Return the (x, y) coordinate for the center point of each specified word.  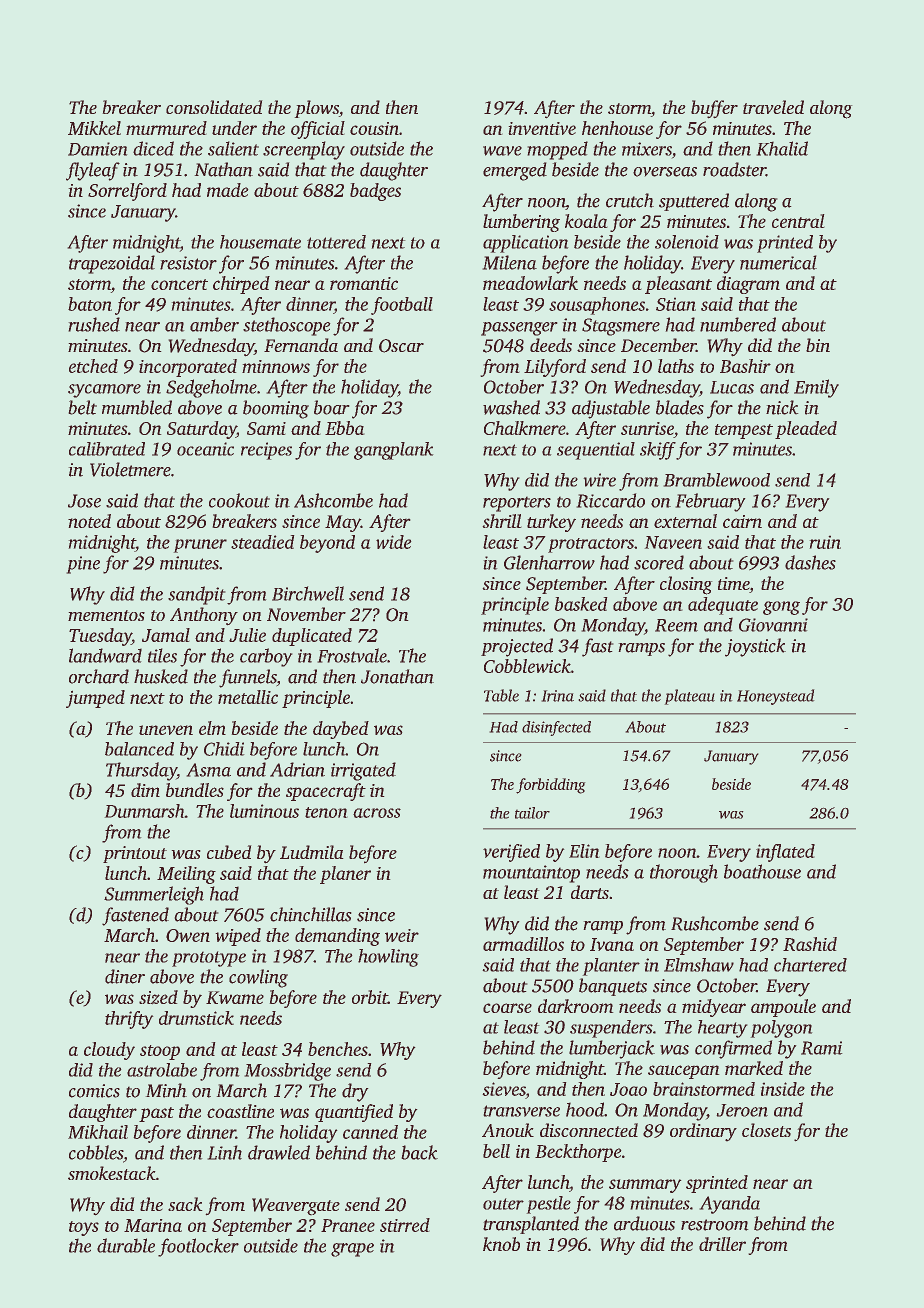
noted (89, 521)
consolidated (214, 107)
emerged (515, 171)
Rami (822, 1048)
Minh (166, 1090)
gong (781, 608)
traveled (773, 107)
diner (125, 976)
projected (517, 647)
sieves (504, 1089)
